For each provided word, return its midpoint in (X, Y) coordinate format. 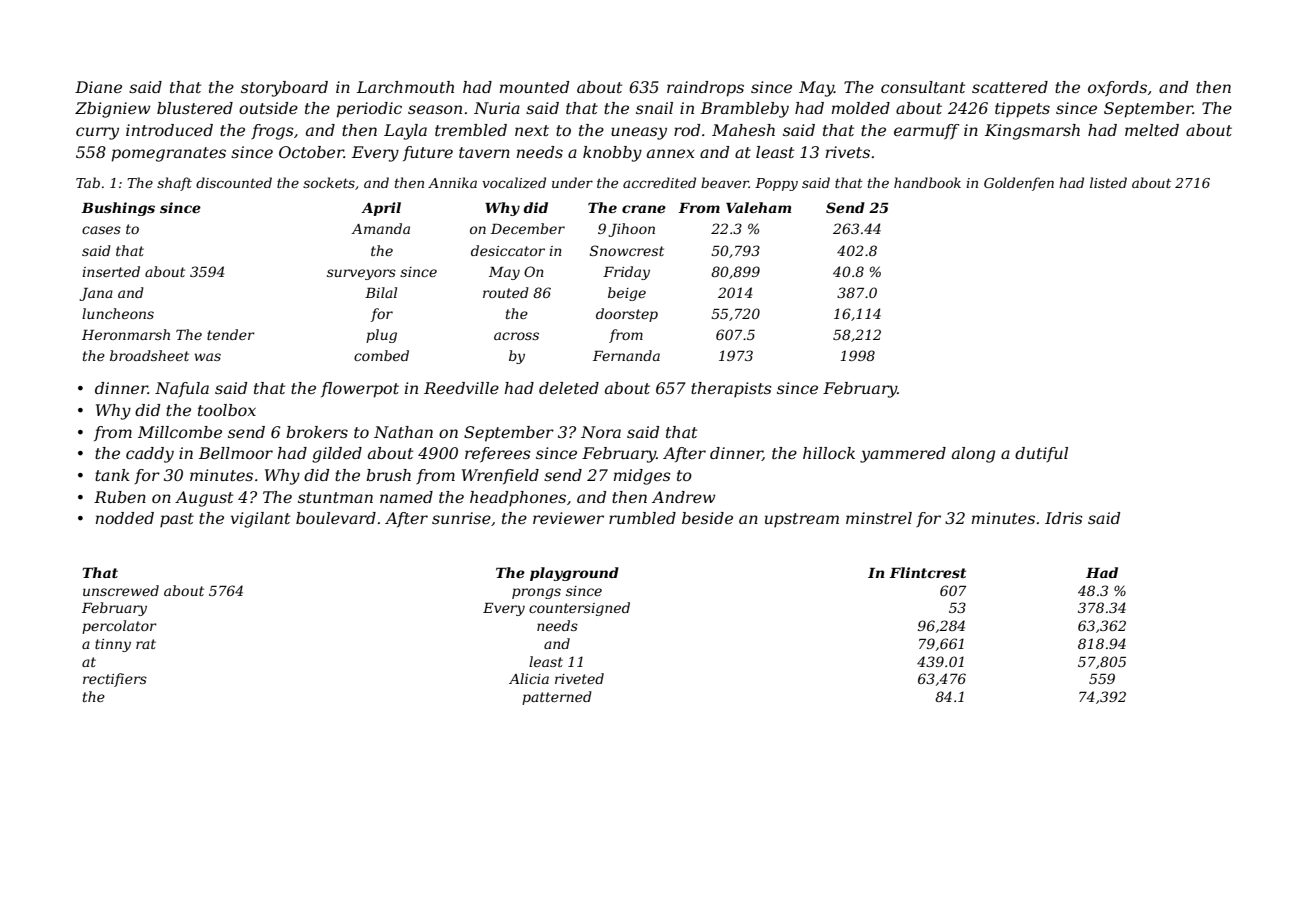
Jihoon (631, 230)
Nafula (182, 389)
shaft (174, 184)
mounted (534, 87)
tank (112, 475)
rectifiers (115, 680)
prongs (536, 593)
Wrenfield (500, 476)
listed (1108, 182)
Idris (1064, 518)
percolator (119, 627)
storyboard (284, 89)
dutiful (1041, 454)
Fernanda (626, 355)
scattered (1010, 87)
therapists (731, 390)
